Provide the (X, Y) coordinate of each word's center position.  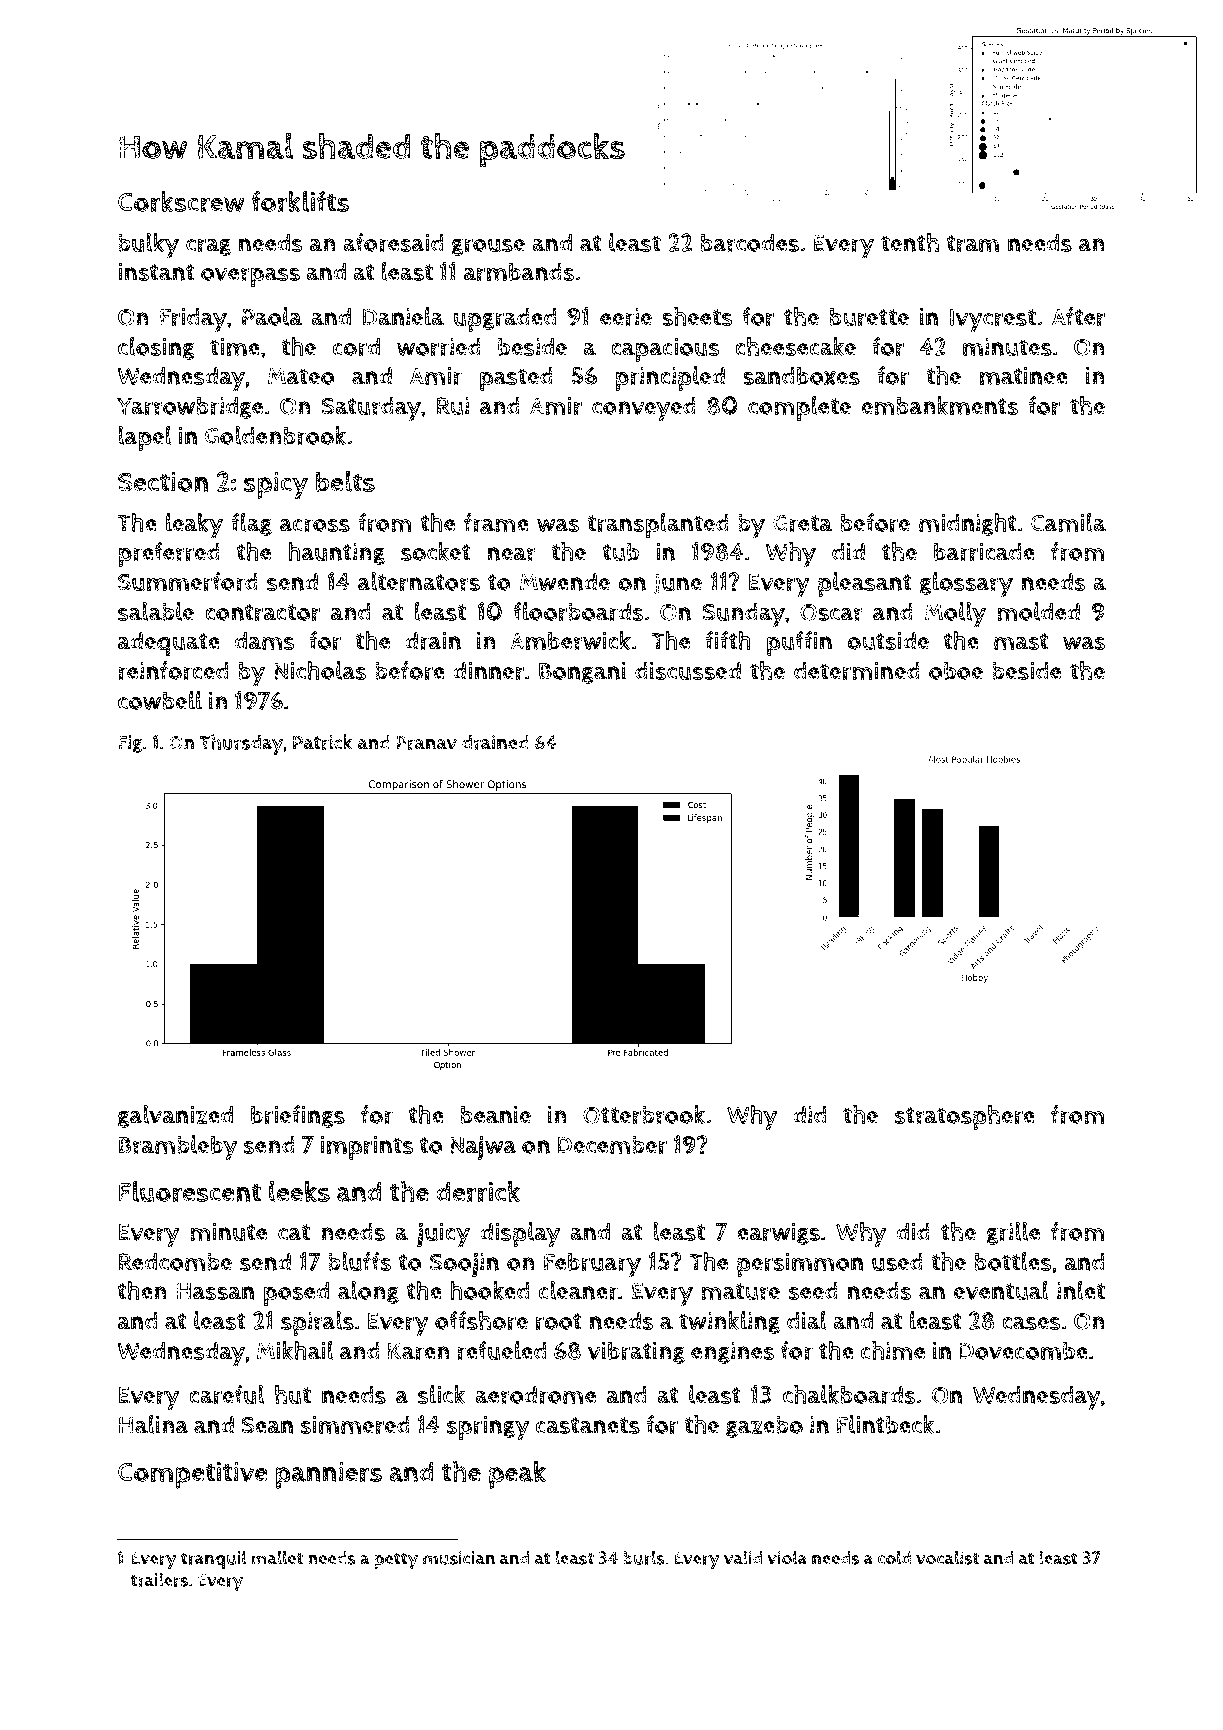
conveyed (644, 409)
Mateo (301, 376)
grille (1013, 1233)
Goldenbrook (275, 435)
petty (396, 1561)
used (897, 1261)
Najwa (483, 1148)
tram (973, 243)
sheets (697, 316)
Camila (1068, 522)
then (142, 1290)
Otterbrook (644, 1114)
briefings (298, 1116)
